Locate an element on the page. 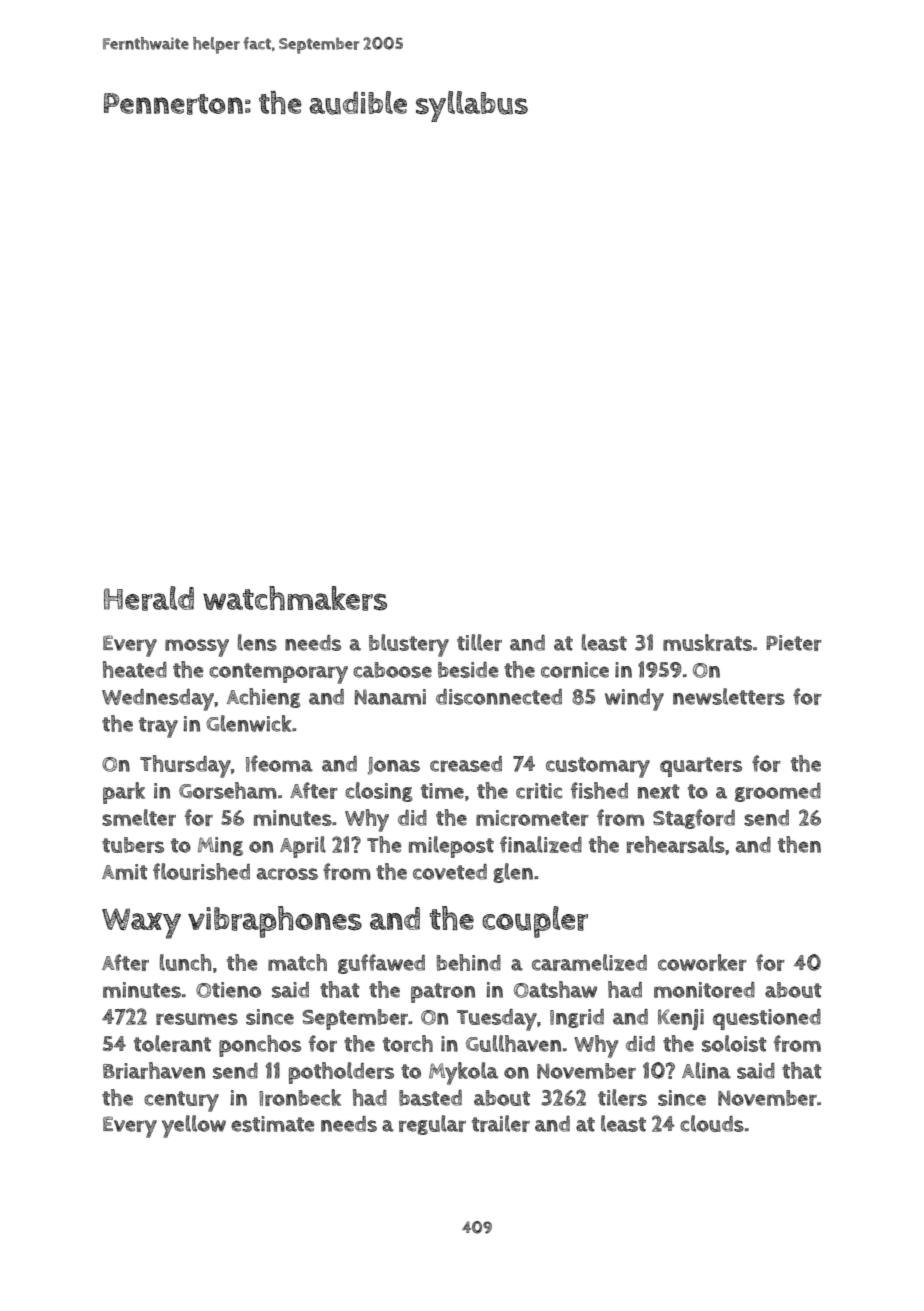  smelter is located at coordinates (139, 817).
